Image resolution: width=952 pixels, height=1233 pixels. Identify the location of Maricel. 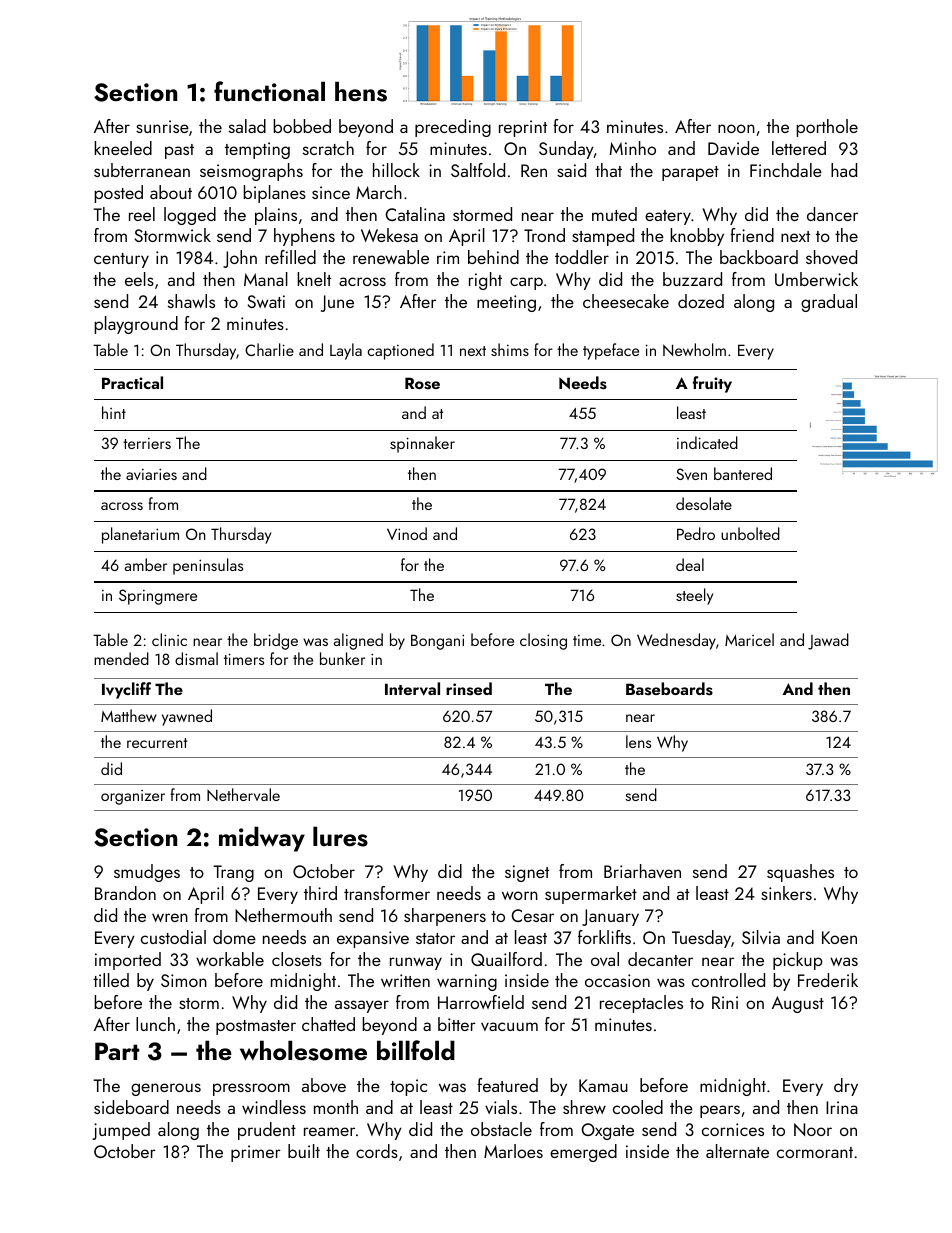
(749, 639).
